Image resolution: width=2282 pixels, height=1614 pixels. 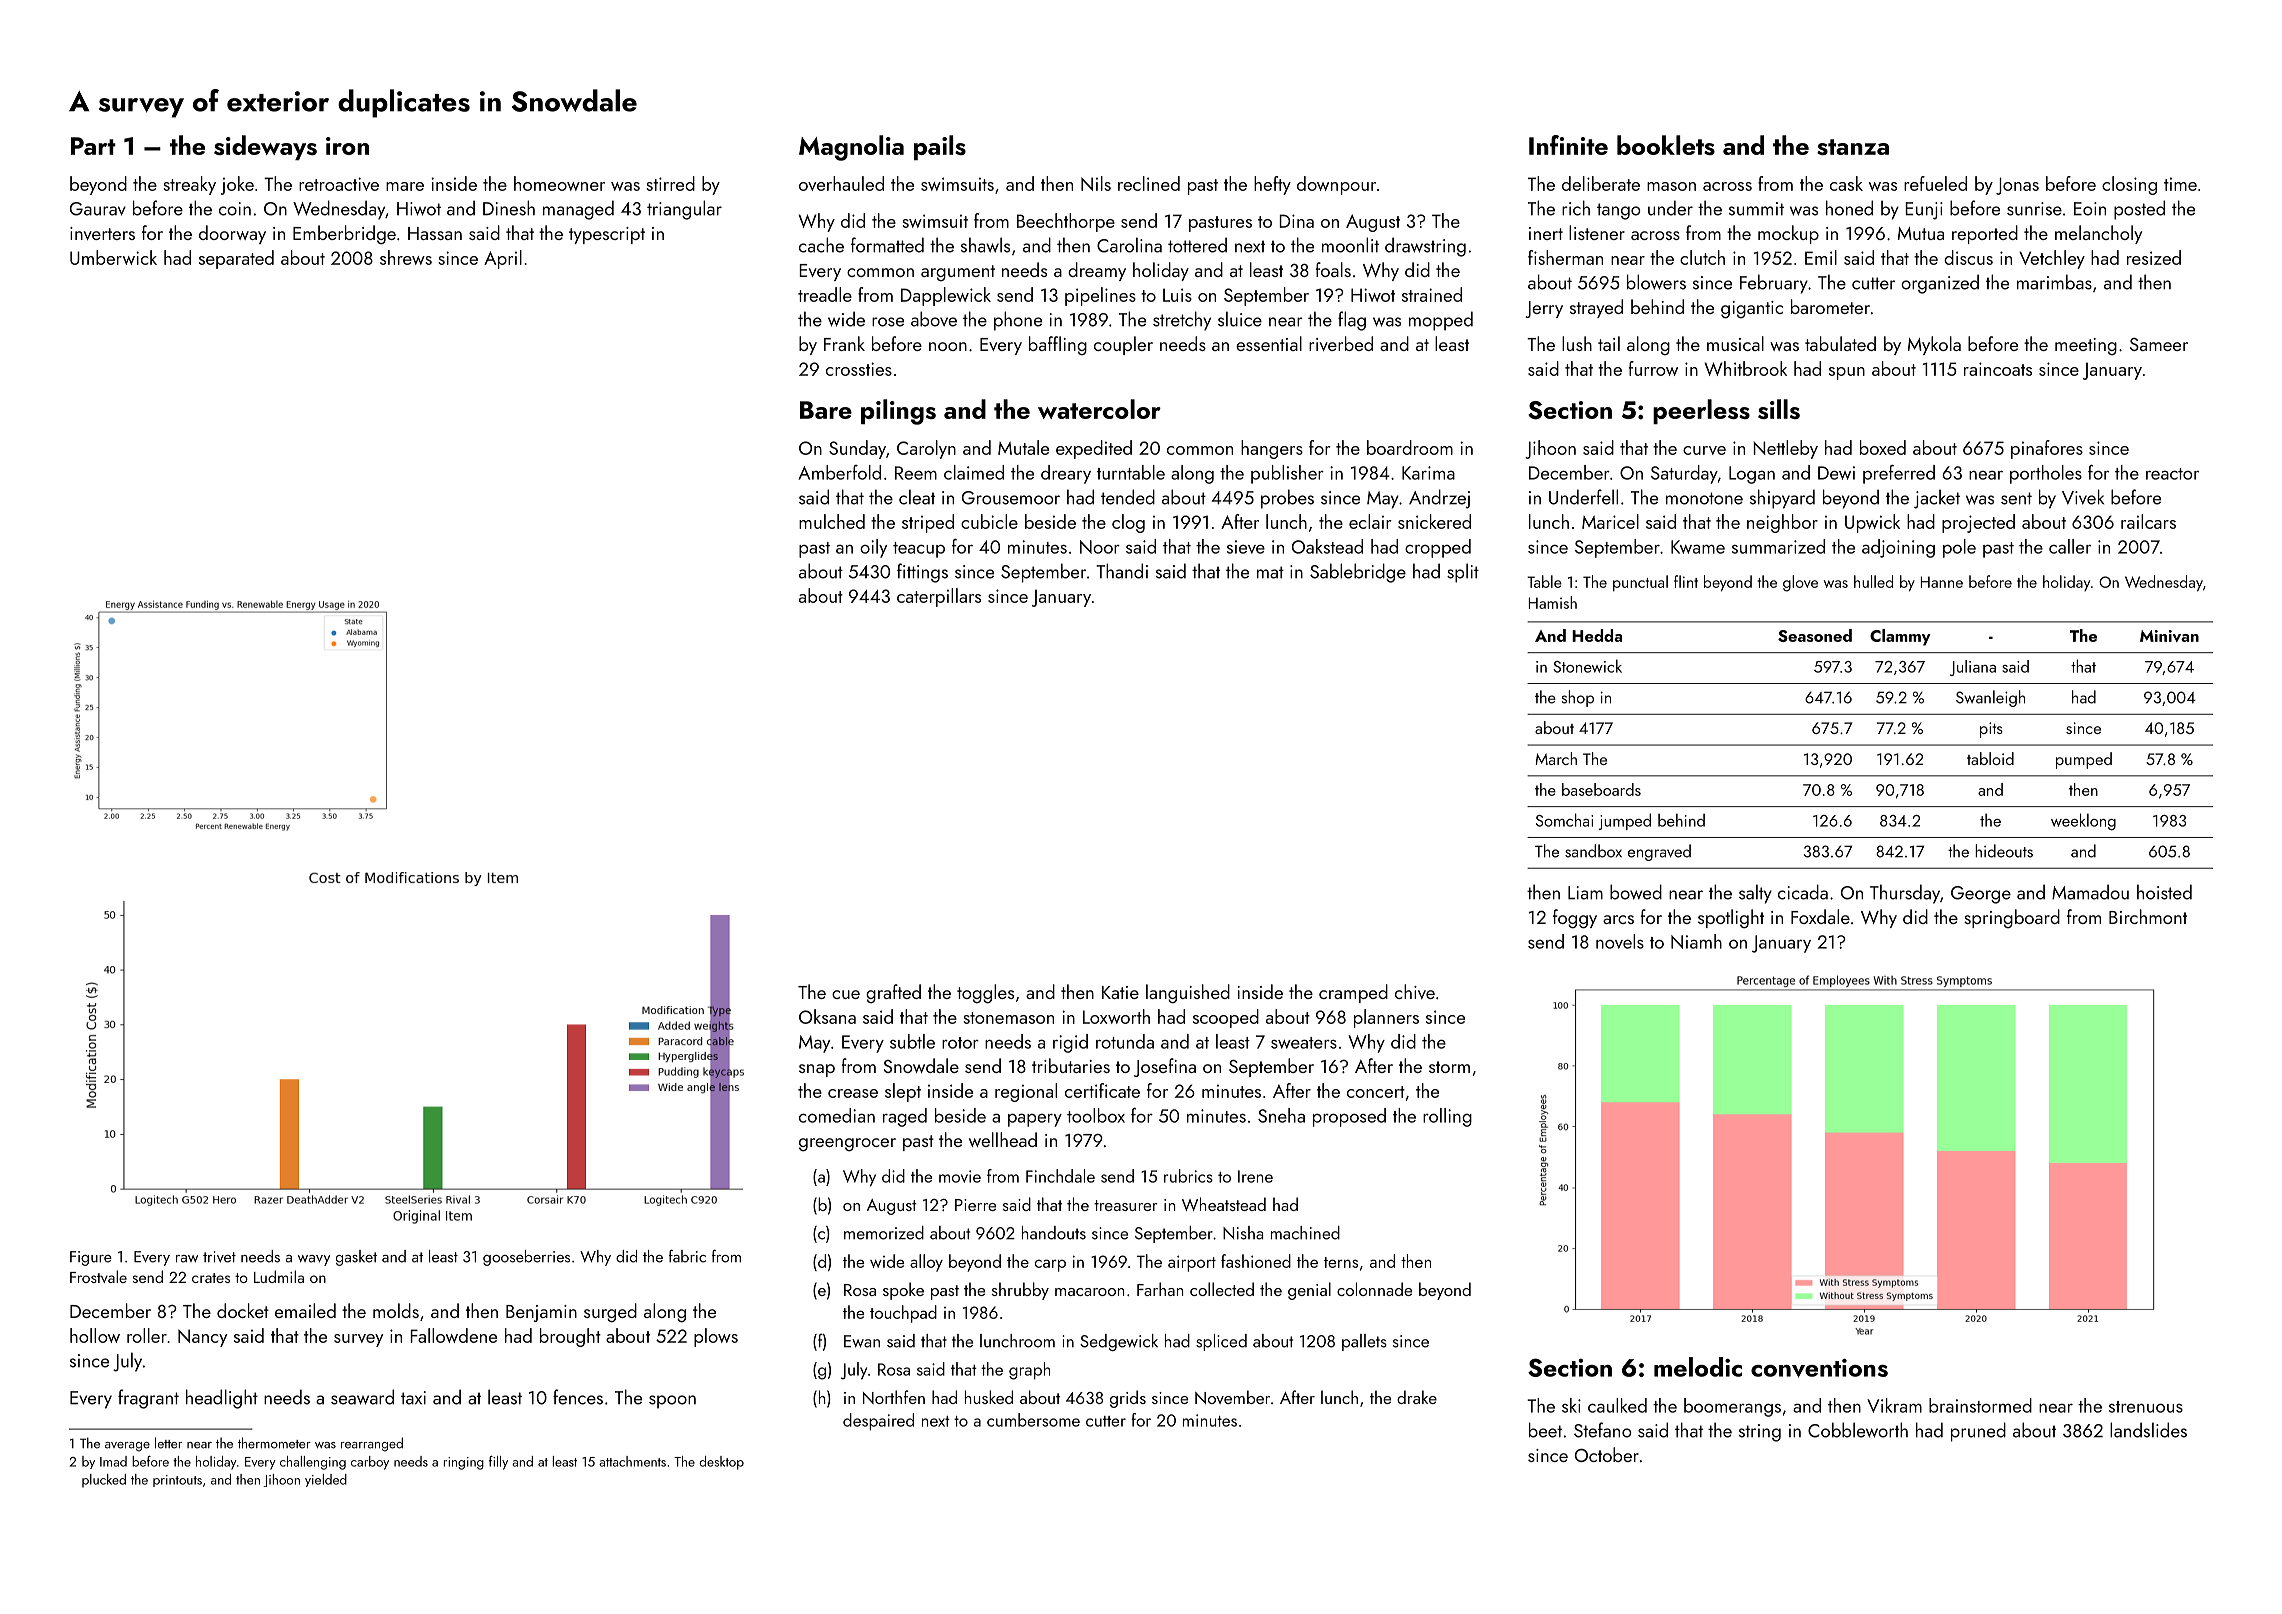 What do you see at coordinates (1568, 145) in the screenshot?
I see `Infinite` at bounding box center [1568, 145].
